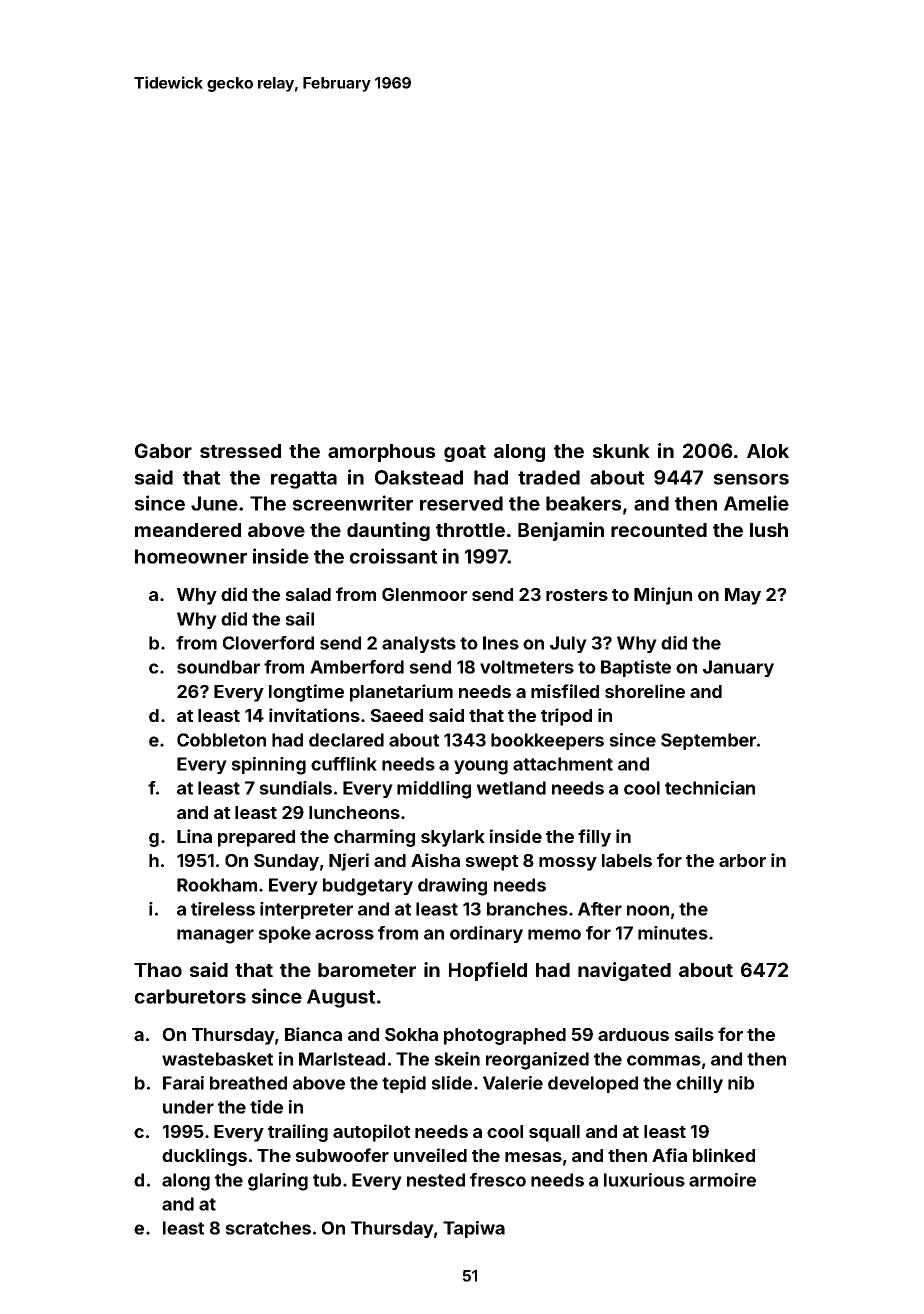 This screenshot has height=1314, width=924. What do you see at coordinates (188, 530) in the screenshot?
I see `meandered` at bounding box center [188, 530].
